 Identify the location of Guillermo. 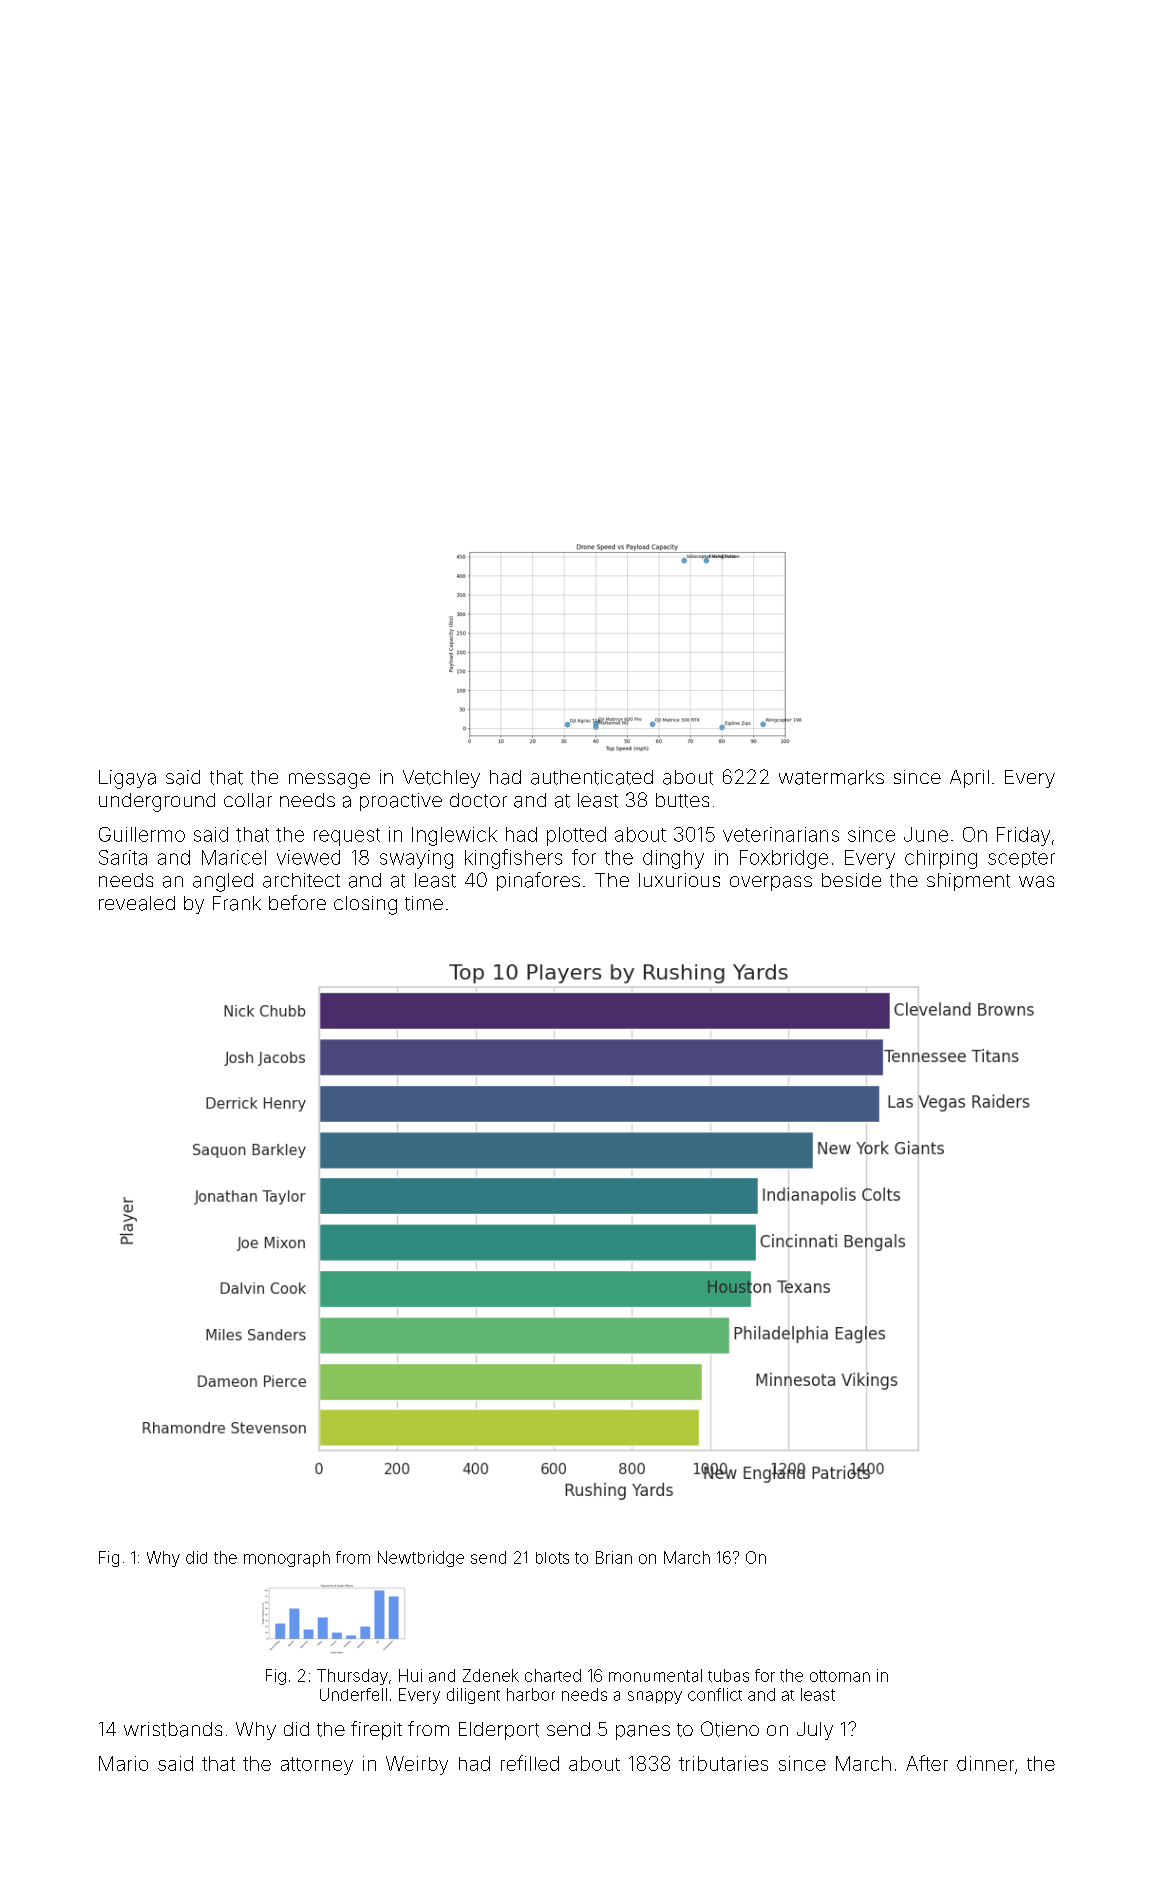
(142, 834).
